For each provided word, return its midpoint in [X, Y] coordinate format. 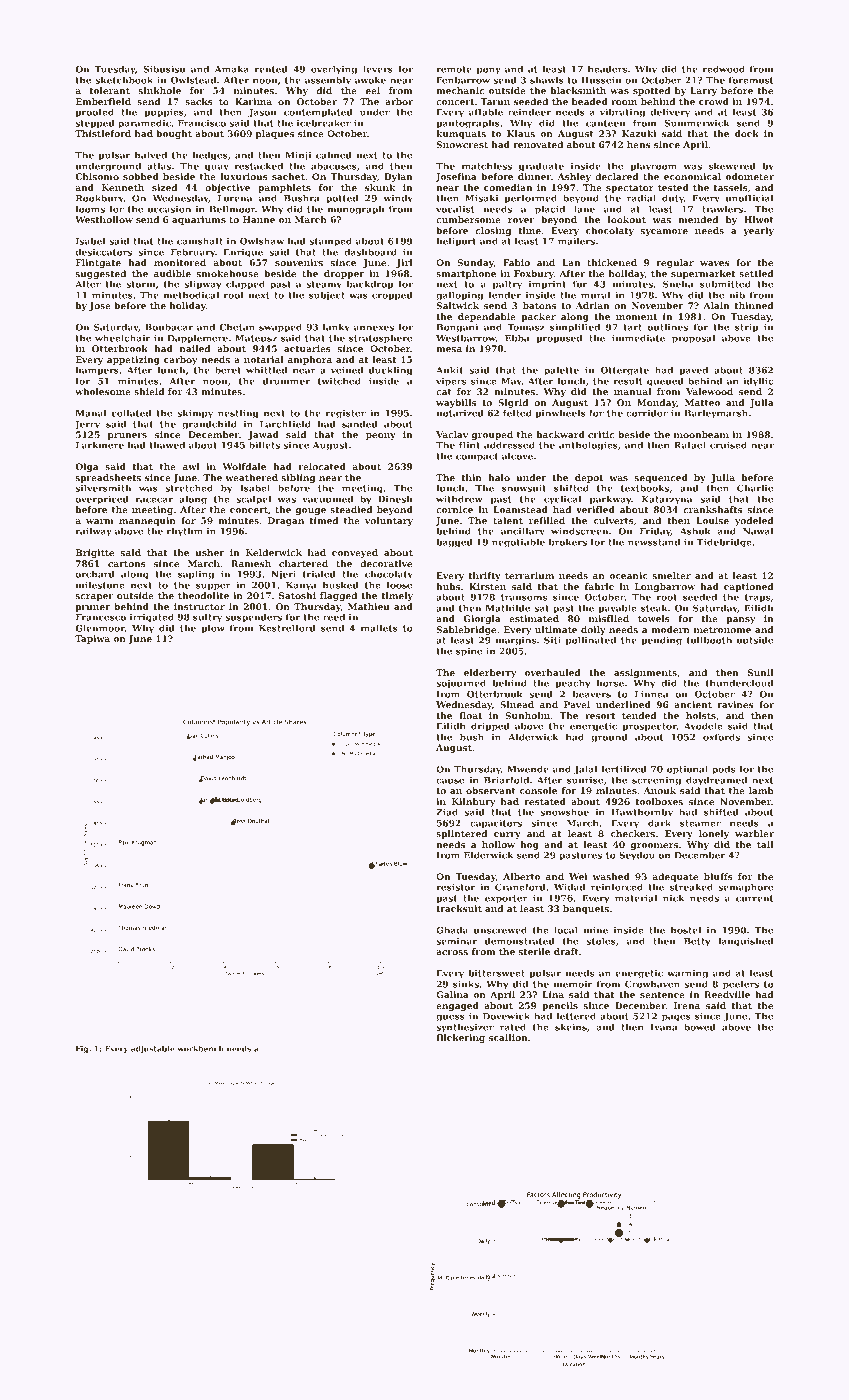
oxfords [721, 737]
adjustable [153, 1049]
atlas [159, 166]
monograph [356, 210]
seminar [456, 941]
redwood [724, 69]
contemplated [318, 113]
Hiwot [759, 219]
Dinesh [395, 499]
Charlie [755, 488]
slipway [203, 285]
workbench [200, 1048]
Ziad [447, 812]
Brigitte [95, 553]
